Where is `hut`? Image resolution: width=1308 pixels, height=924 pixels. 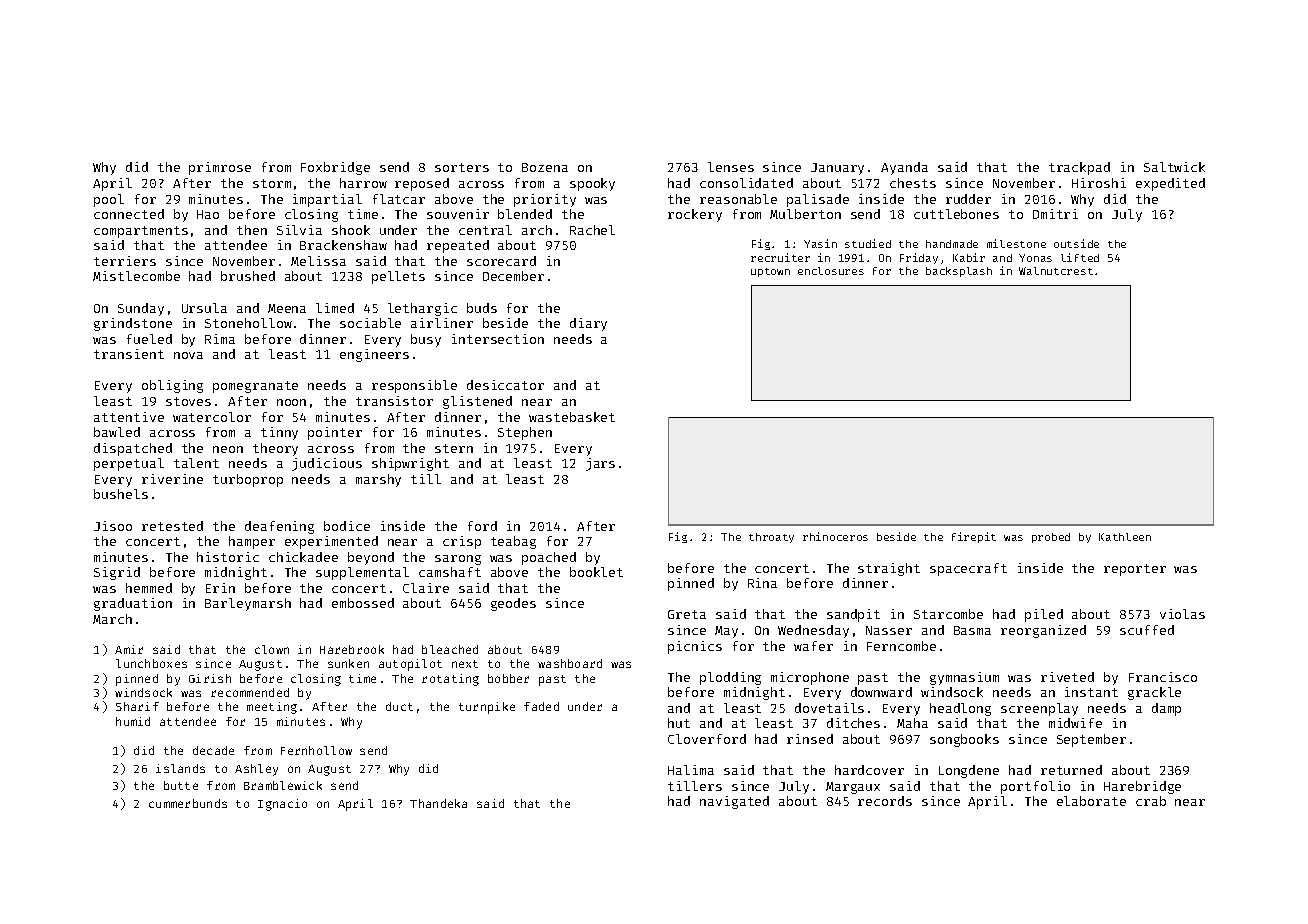 hut is located at coordinates (679, 723).
